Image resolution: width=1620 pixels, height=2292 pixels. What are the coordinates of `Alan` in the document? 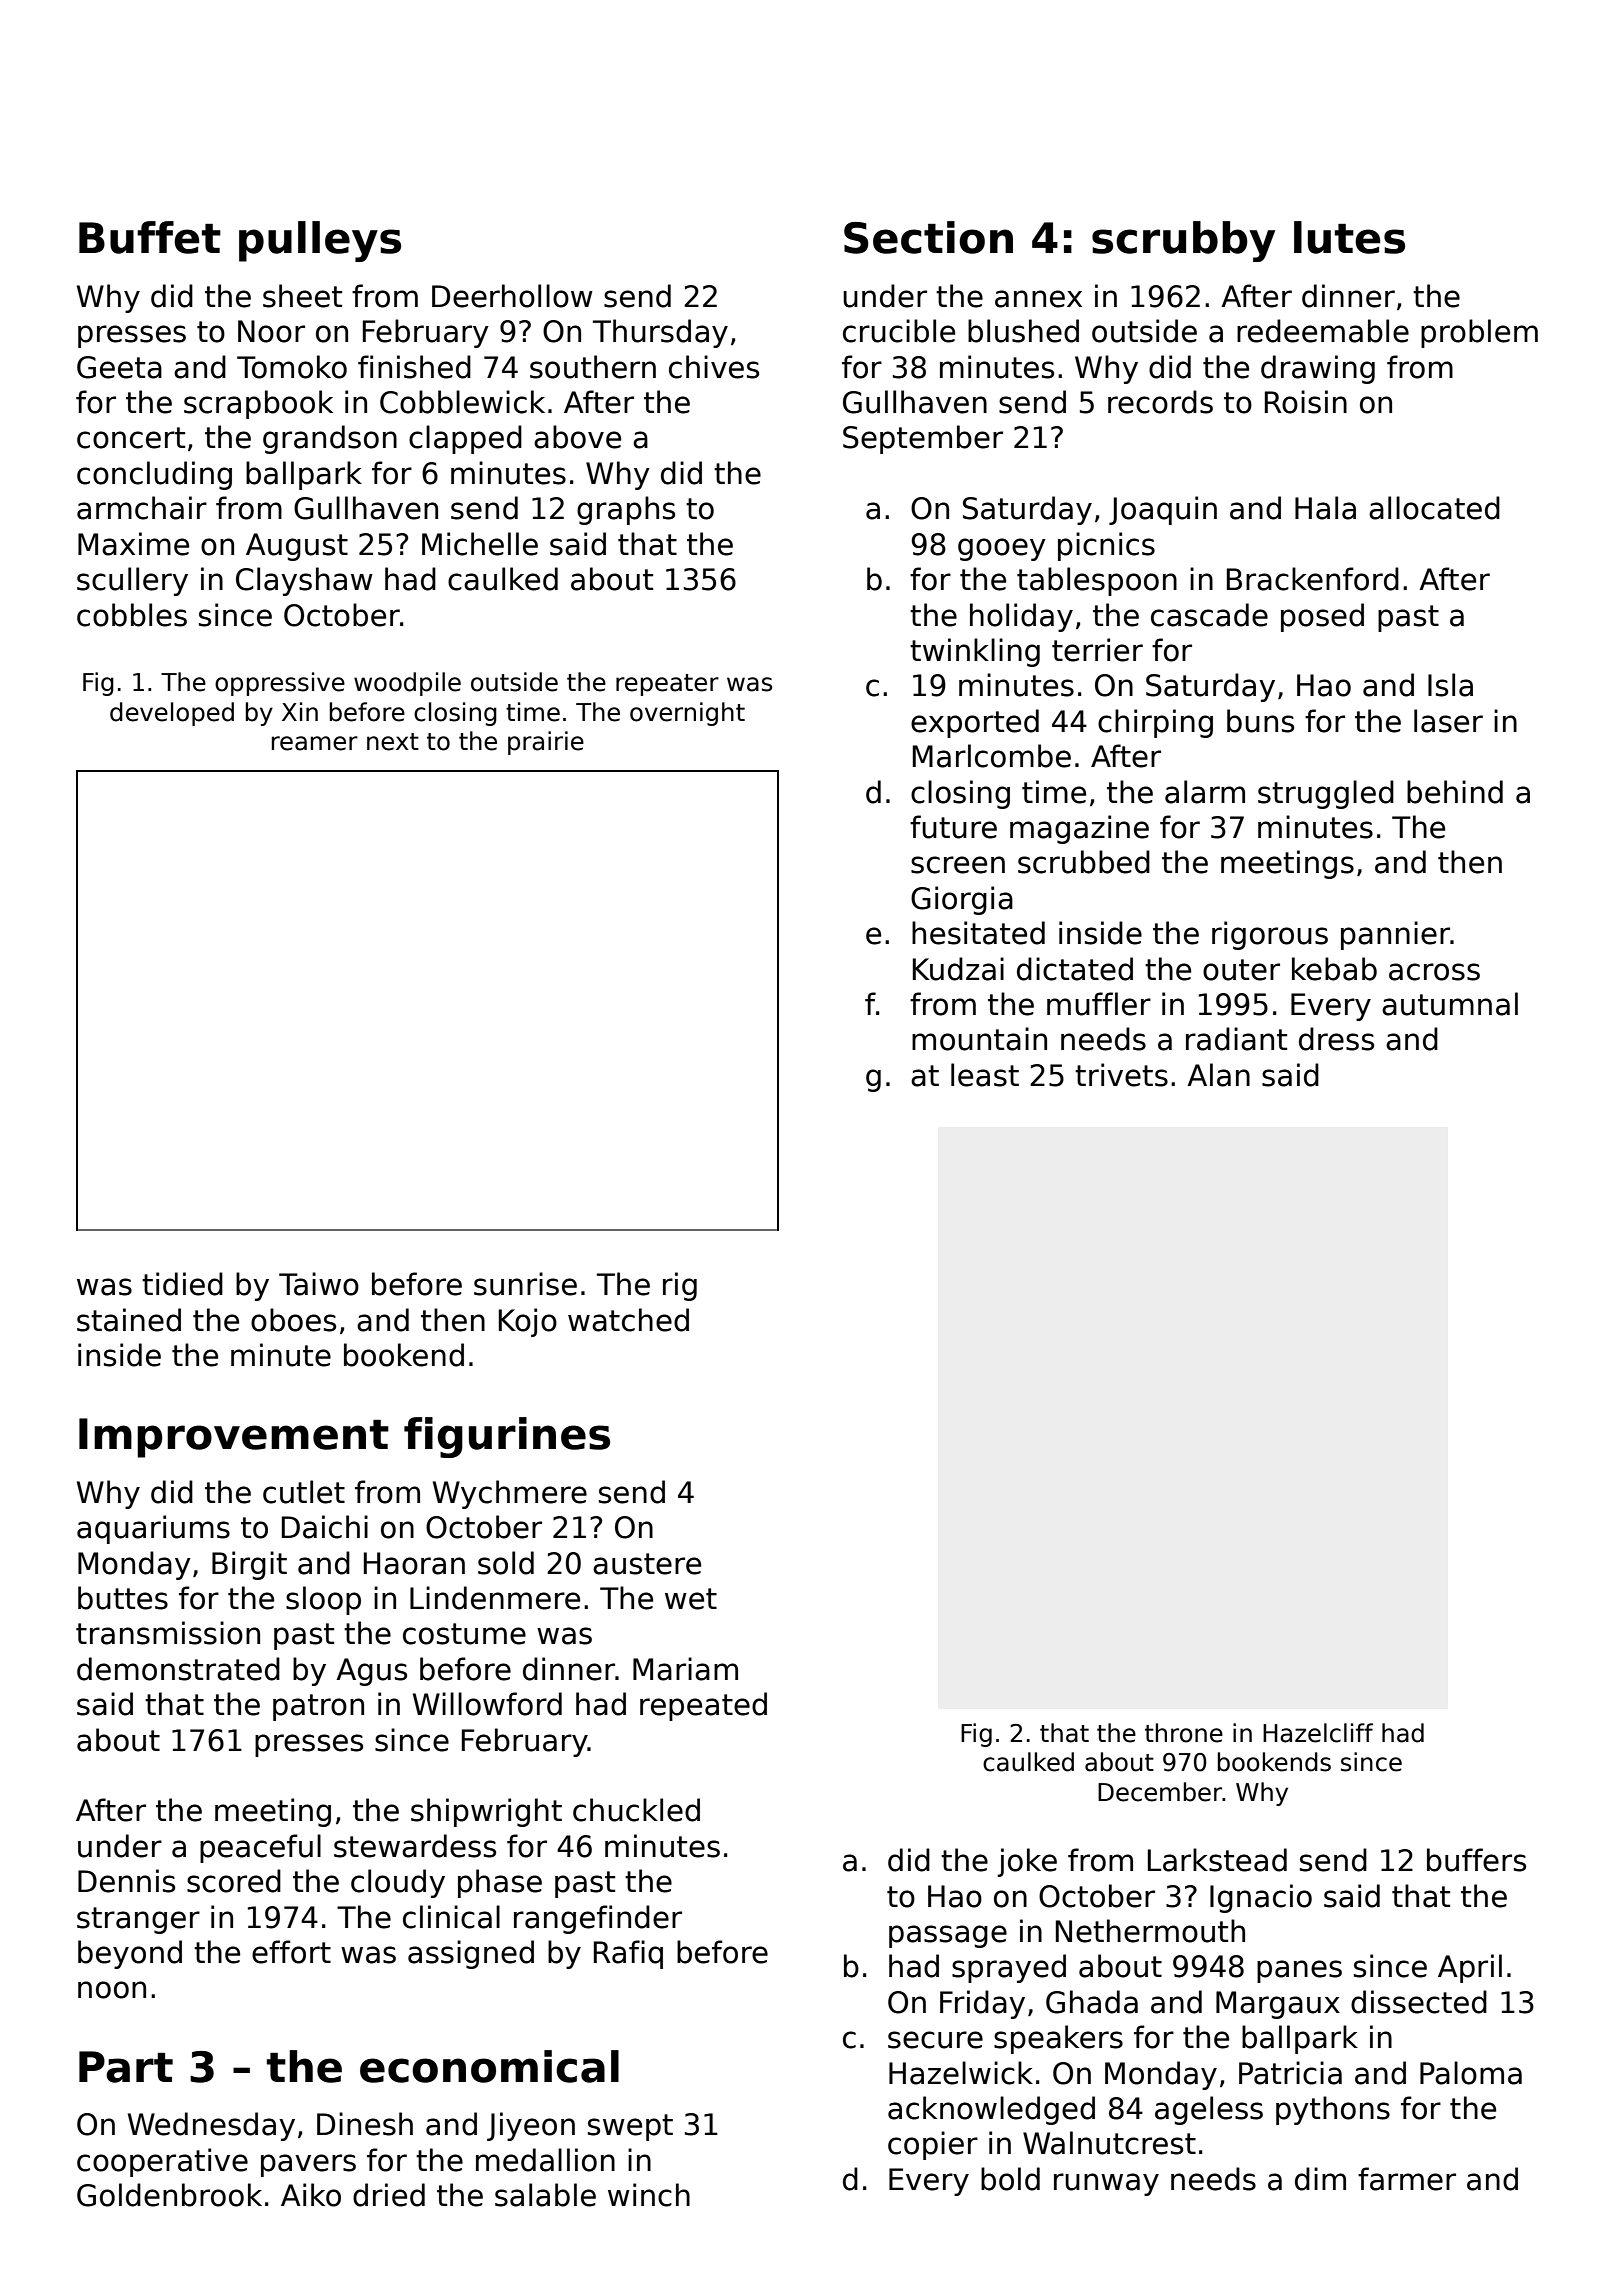 It's located at (1218, 1075).
